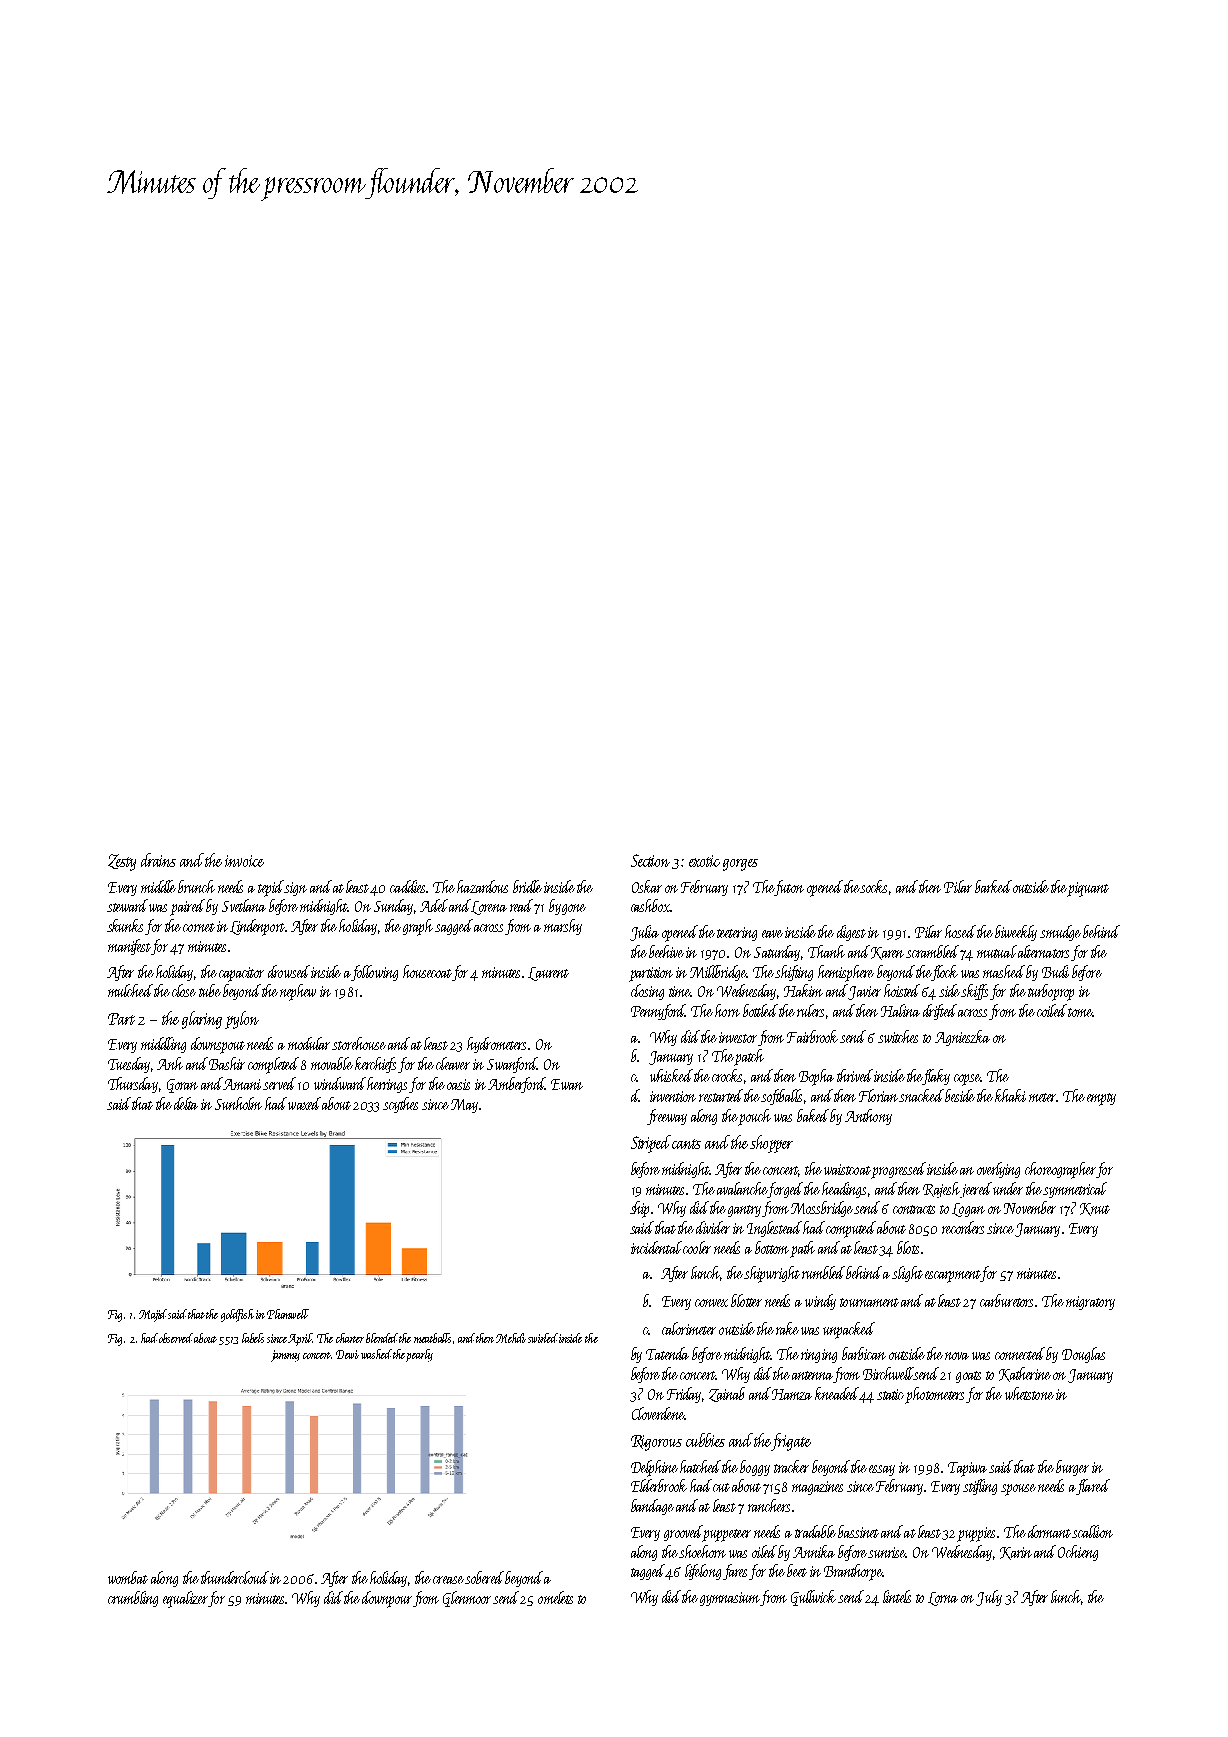 This page has height=1737, width=1228. Describe the element at coordinates (738, 1037) in the page. I see `investor` at that location.
